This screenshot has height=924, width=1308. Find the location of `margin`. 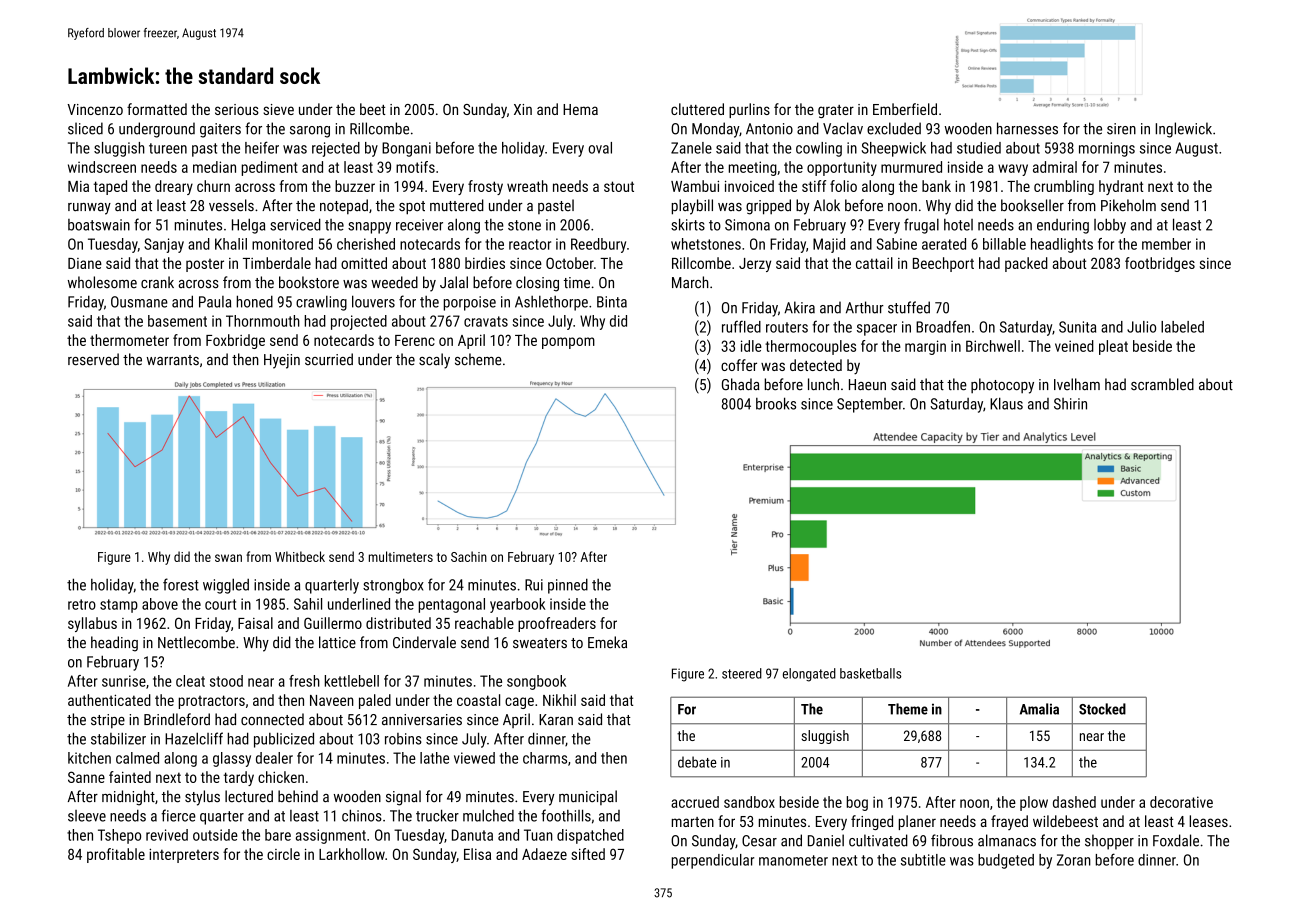

margin is located at coordinates (925, 347).
